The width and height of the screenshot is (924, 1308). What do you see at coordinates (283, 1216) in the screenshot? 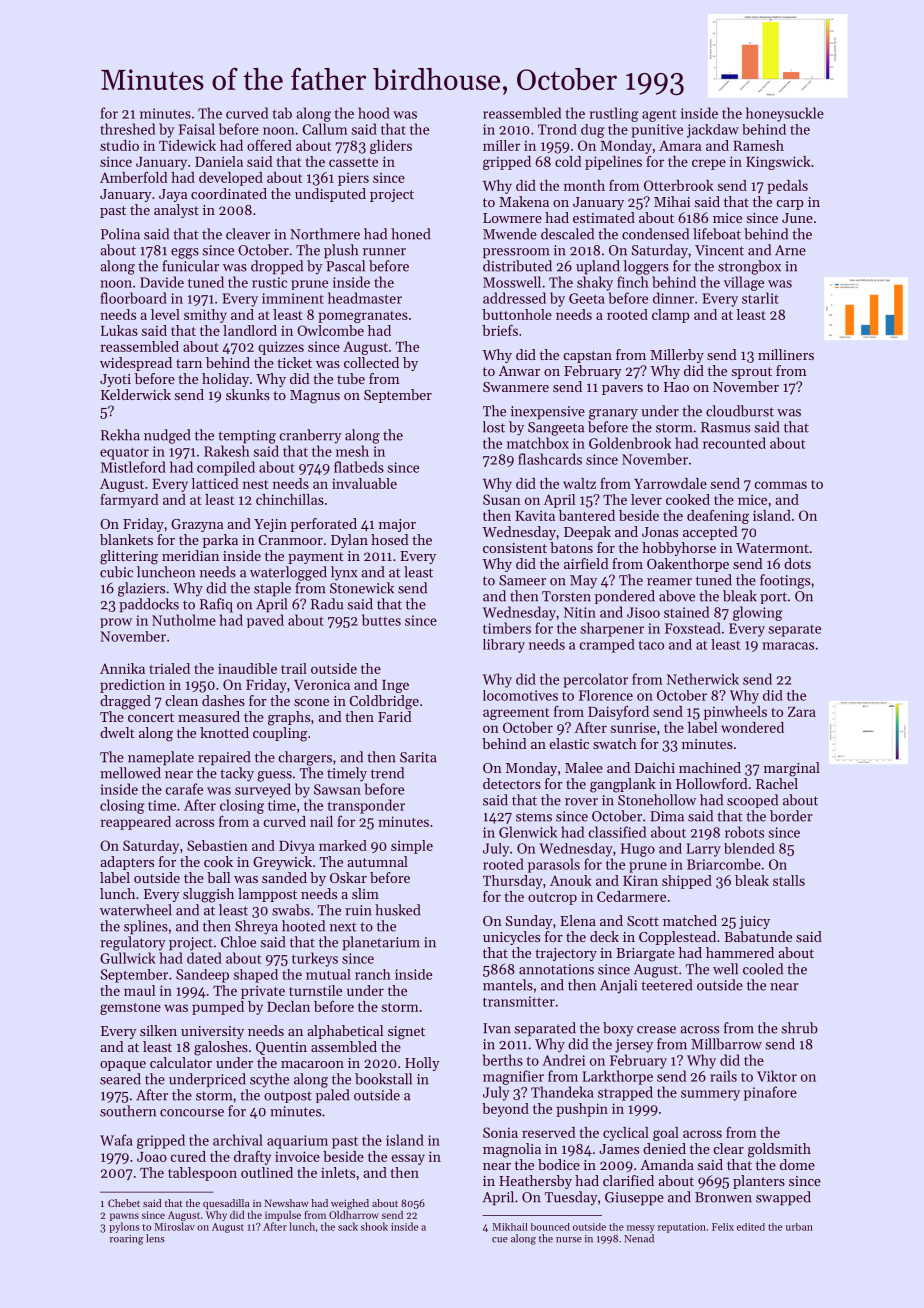
I see `impulse` at bounding box center [283, 1216].
